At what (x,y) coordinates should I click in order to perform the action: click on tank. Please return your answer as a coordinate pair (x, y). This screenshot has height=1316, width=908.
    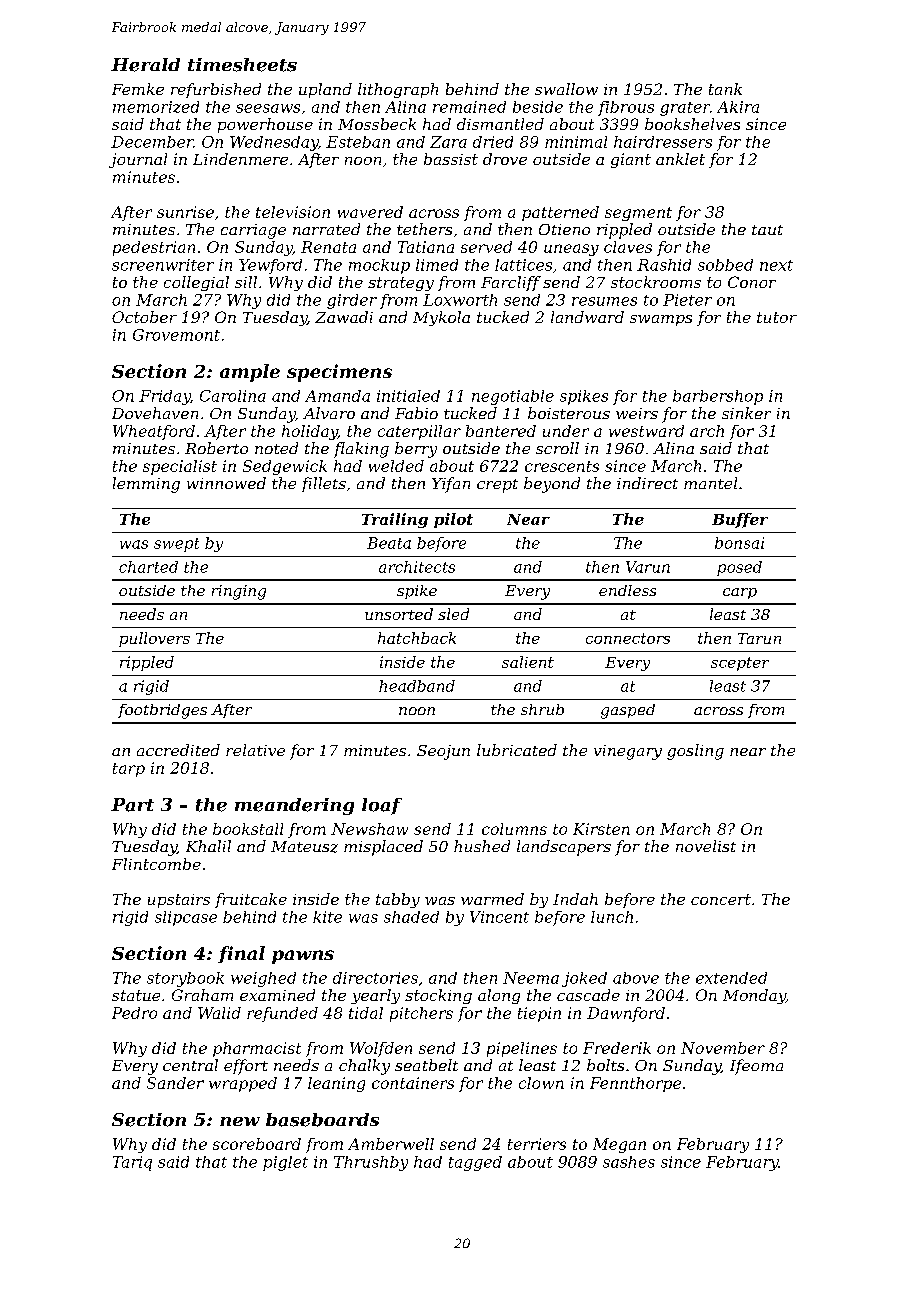
    Looking at the image, I should click on (725, 89).
